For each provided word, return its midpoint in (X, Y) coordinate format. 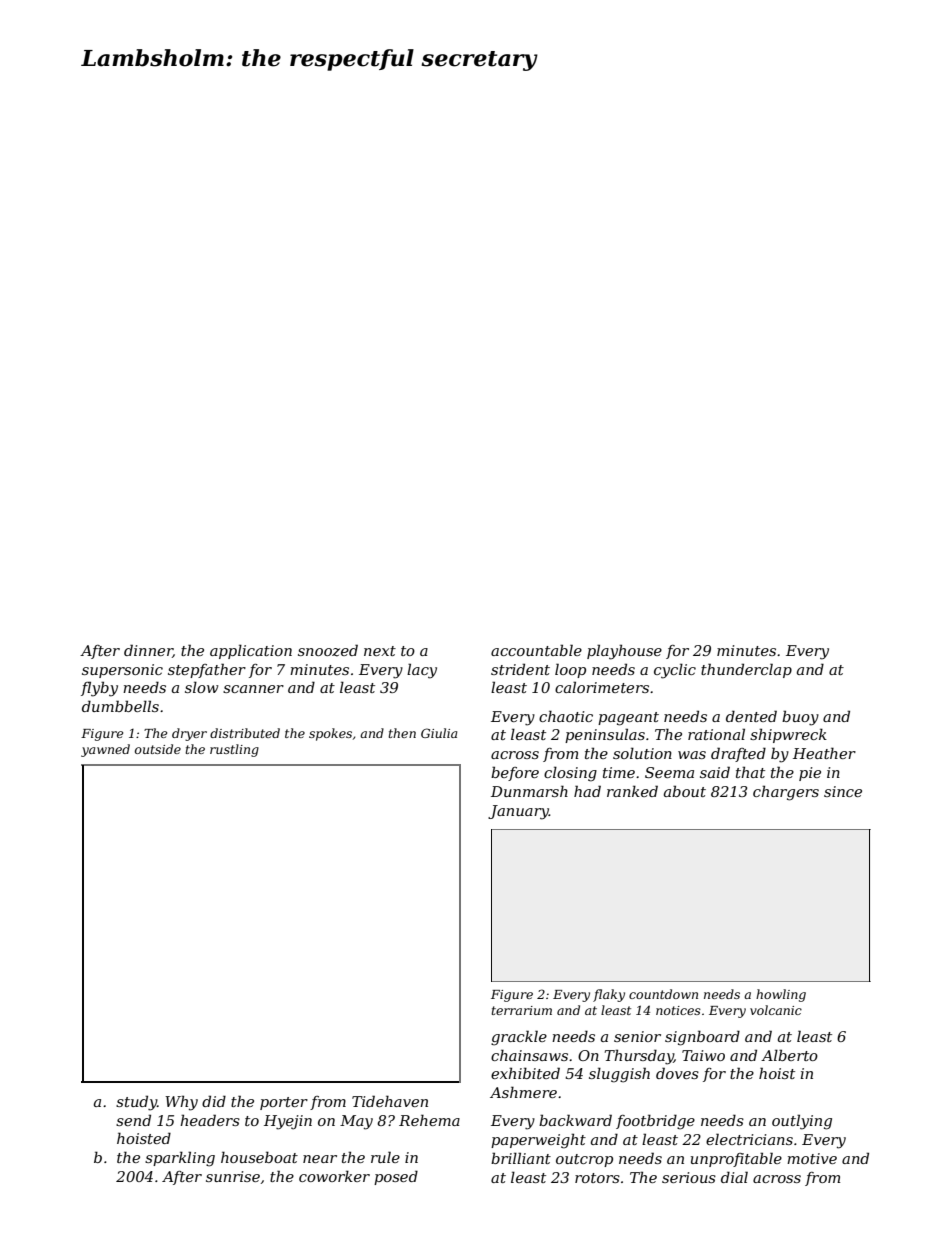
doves (677, 1073)
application (251, 651)
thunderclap (746, 670)
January (518, 812)
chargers (786, 793)
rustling (234, 750)
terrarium (522, 1010)
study (136, 1103)
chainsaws (529, 1055)
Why (181, 1103)
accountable (536, 650)
